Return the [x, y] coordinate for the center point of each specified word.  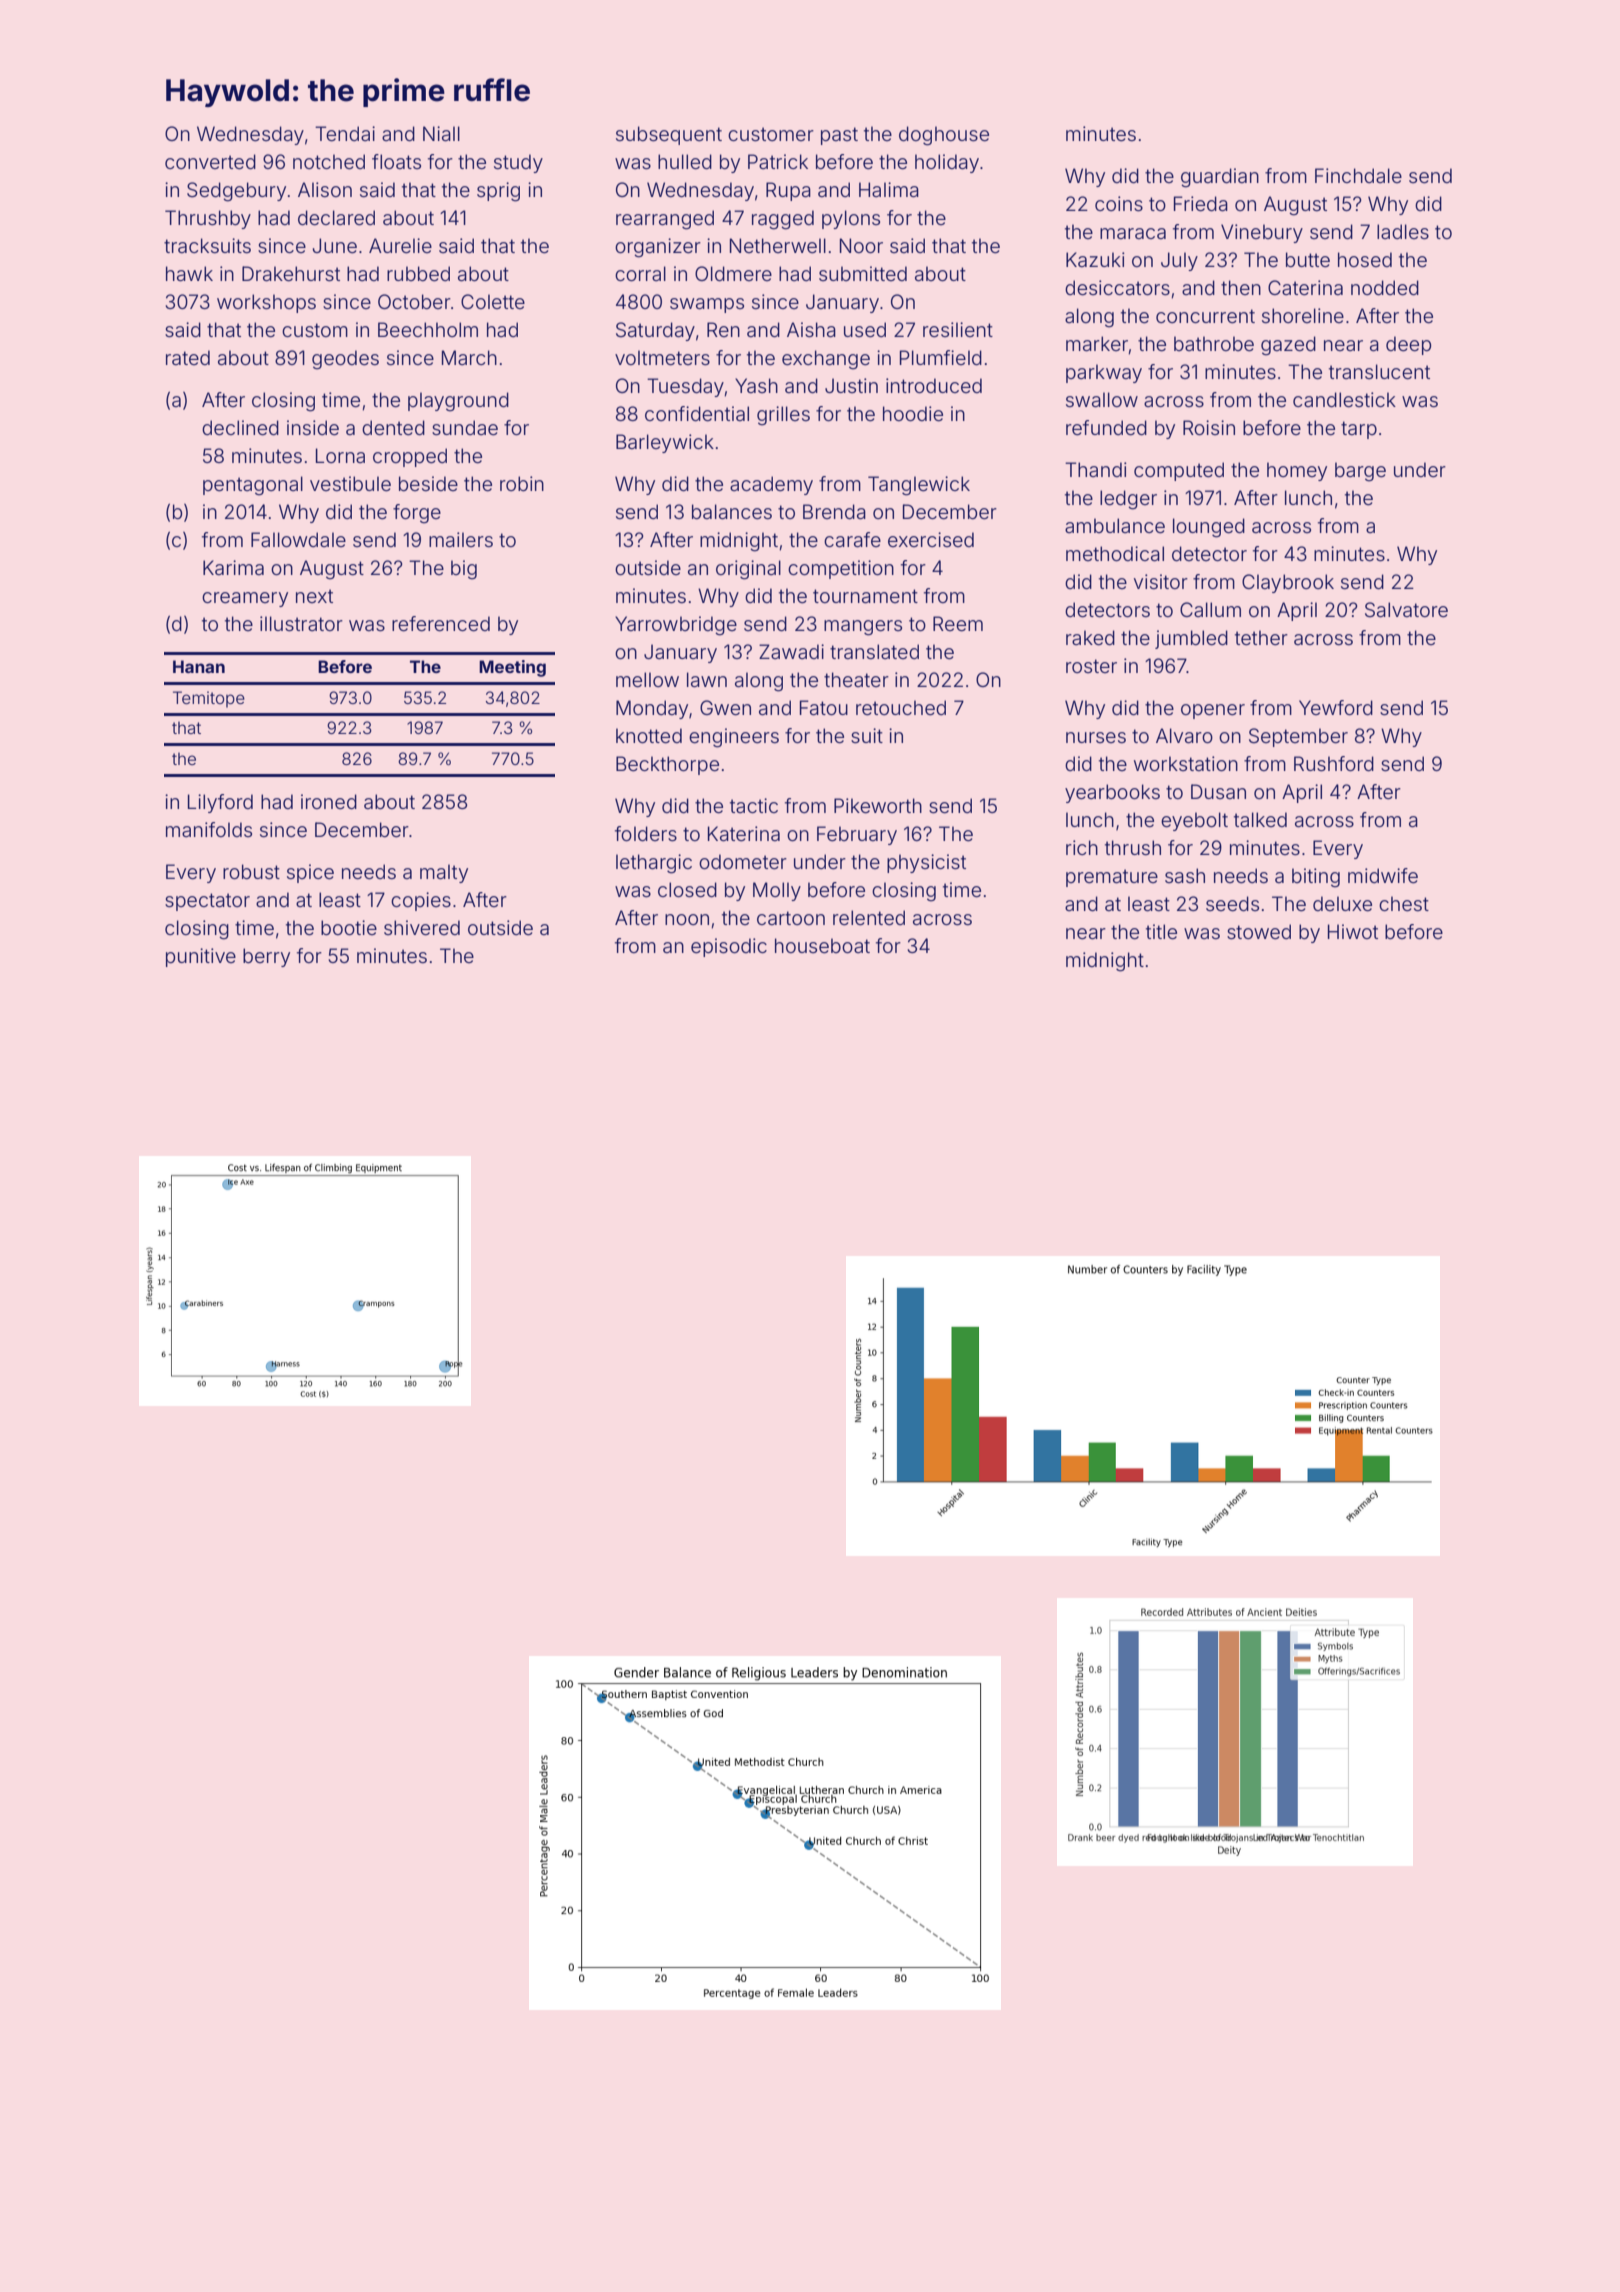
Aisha [811, 329]
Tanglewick [919, 486]
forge [417, 514]
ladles [1403, 231]
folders [646, 833]
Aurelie [400, 245]
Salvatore [1406, 609]
